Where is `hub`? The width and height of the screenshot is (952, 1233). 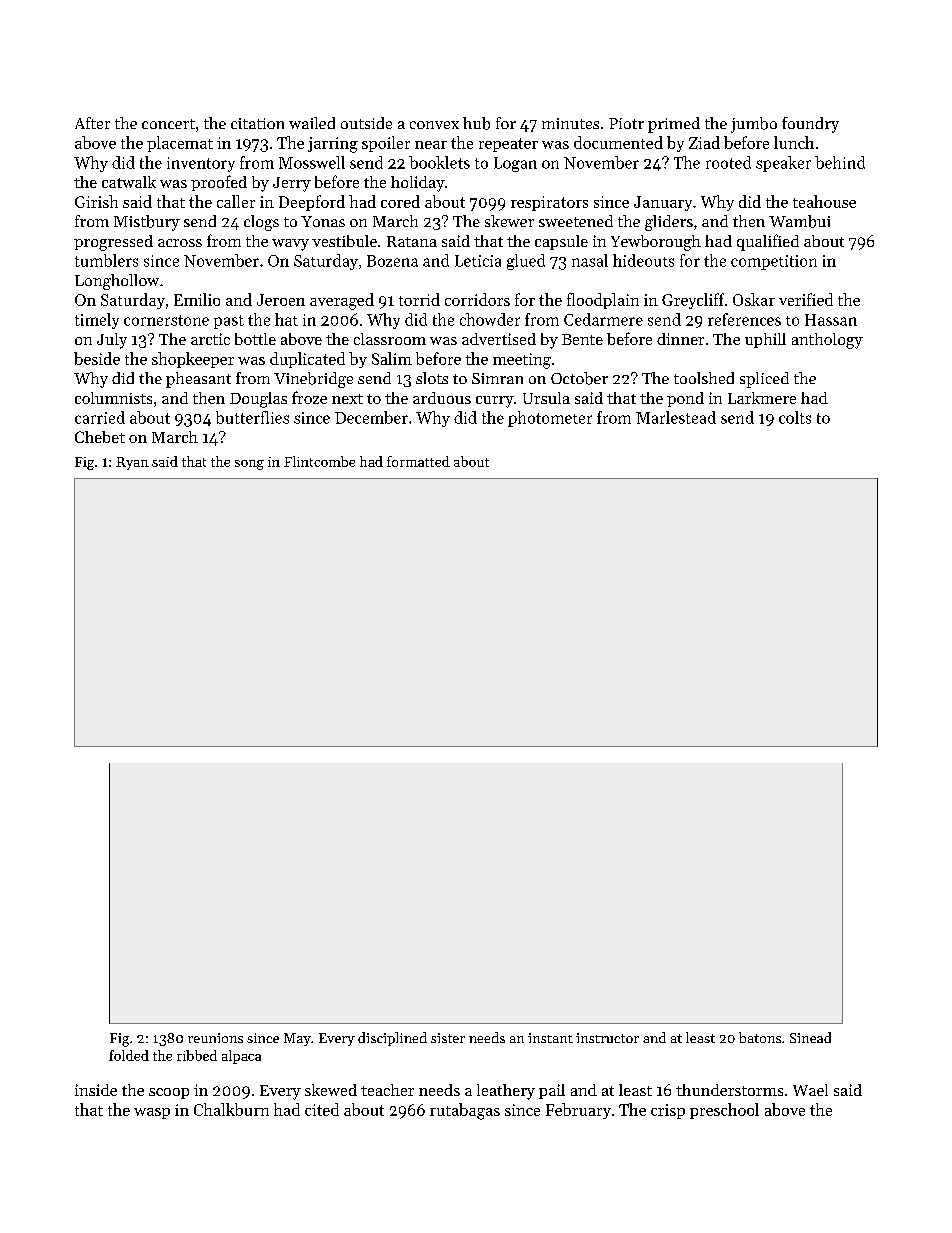 hub is located at coordinates (476, 123).
